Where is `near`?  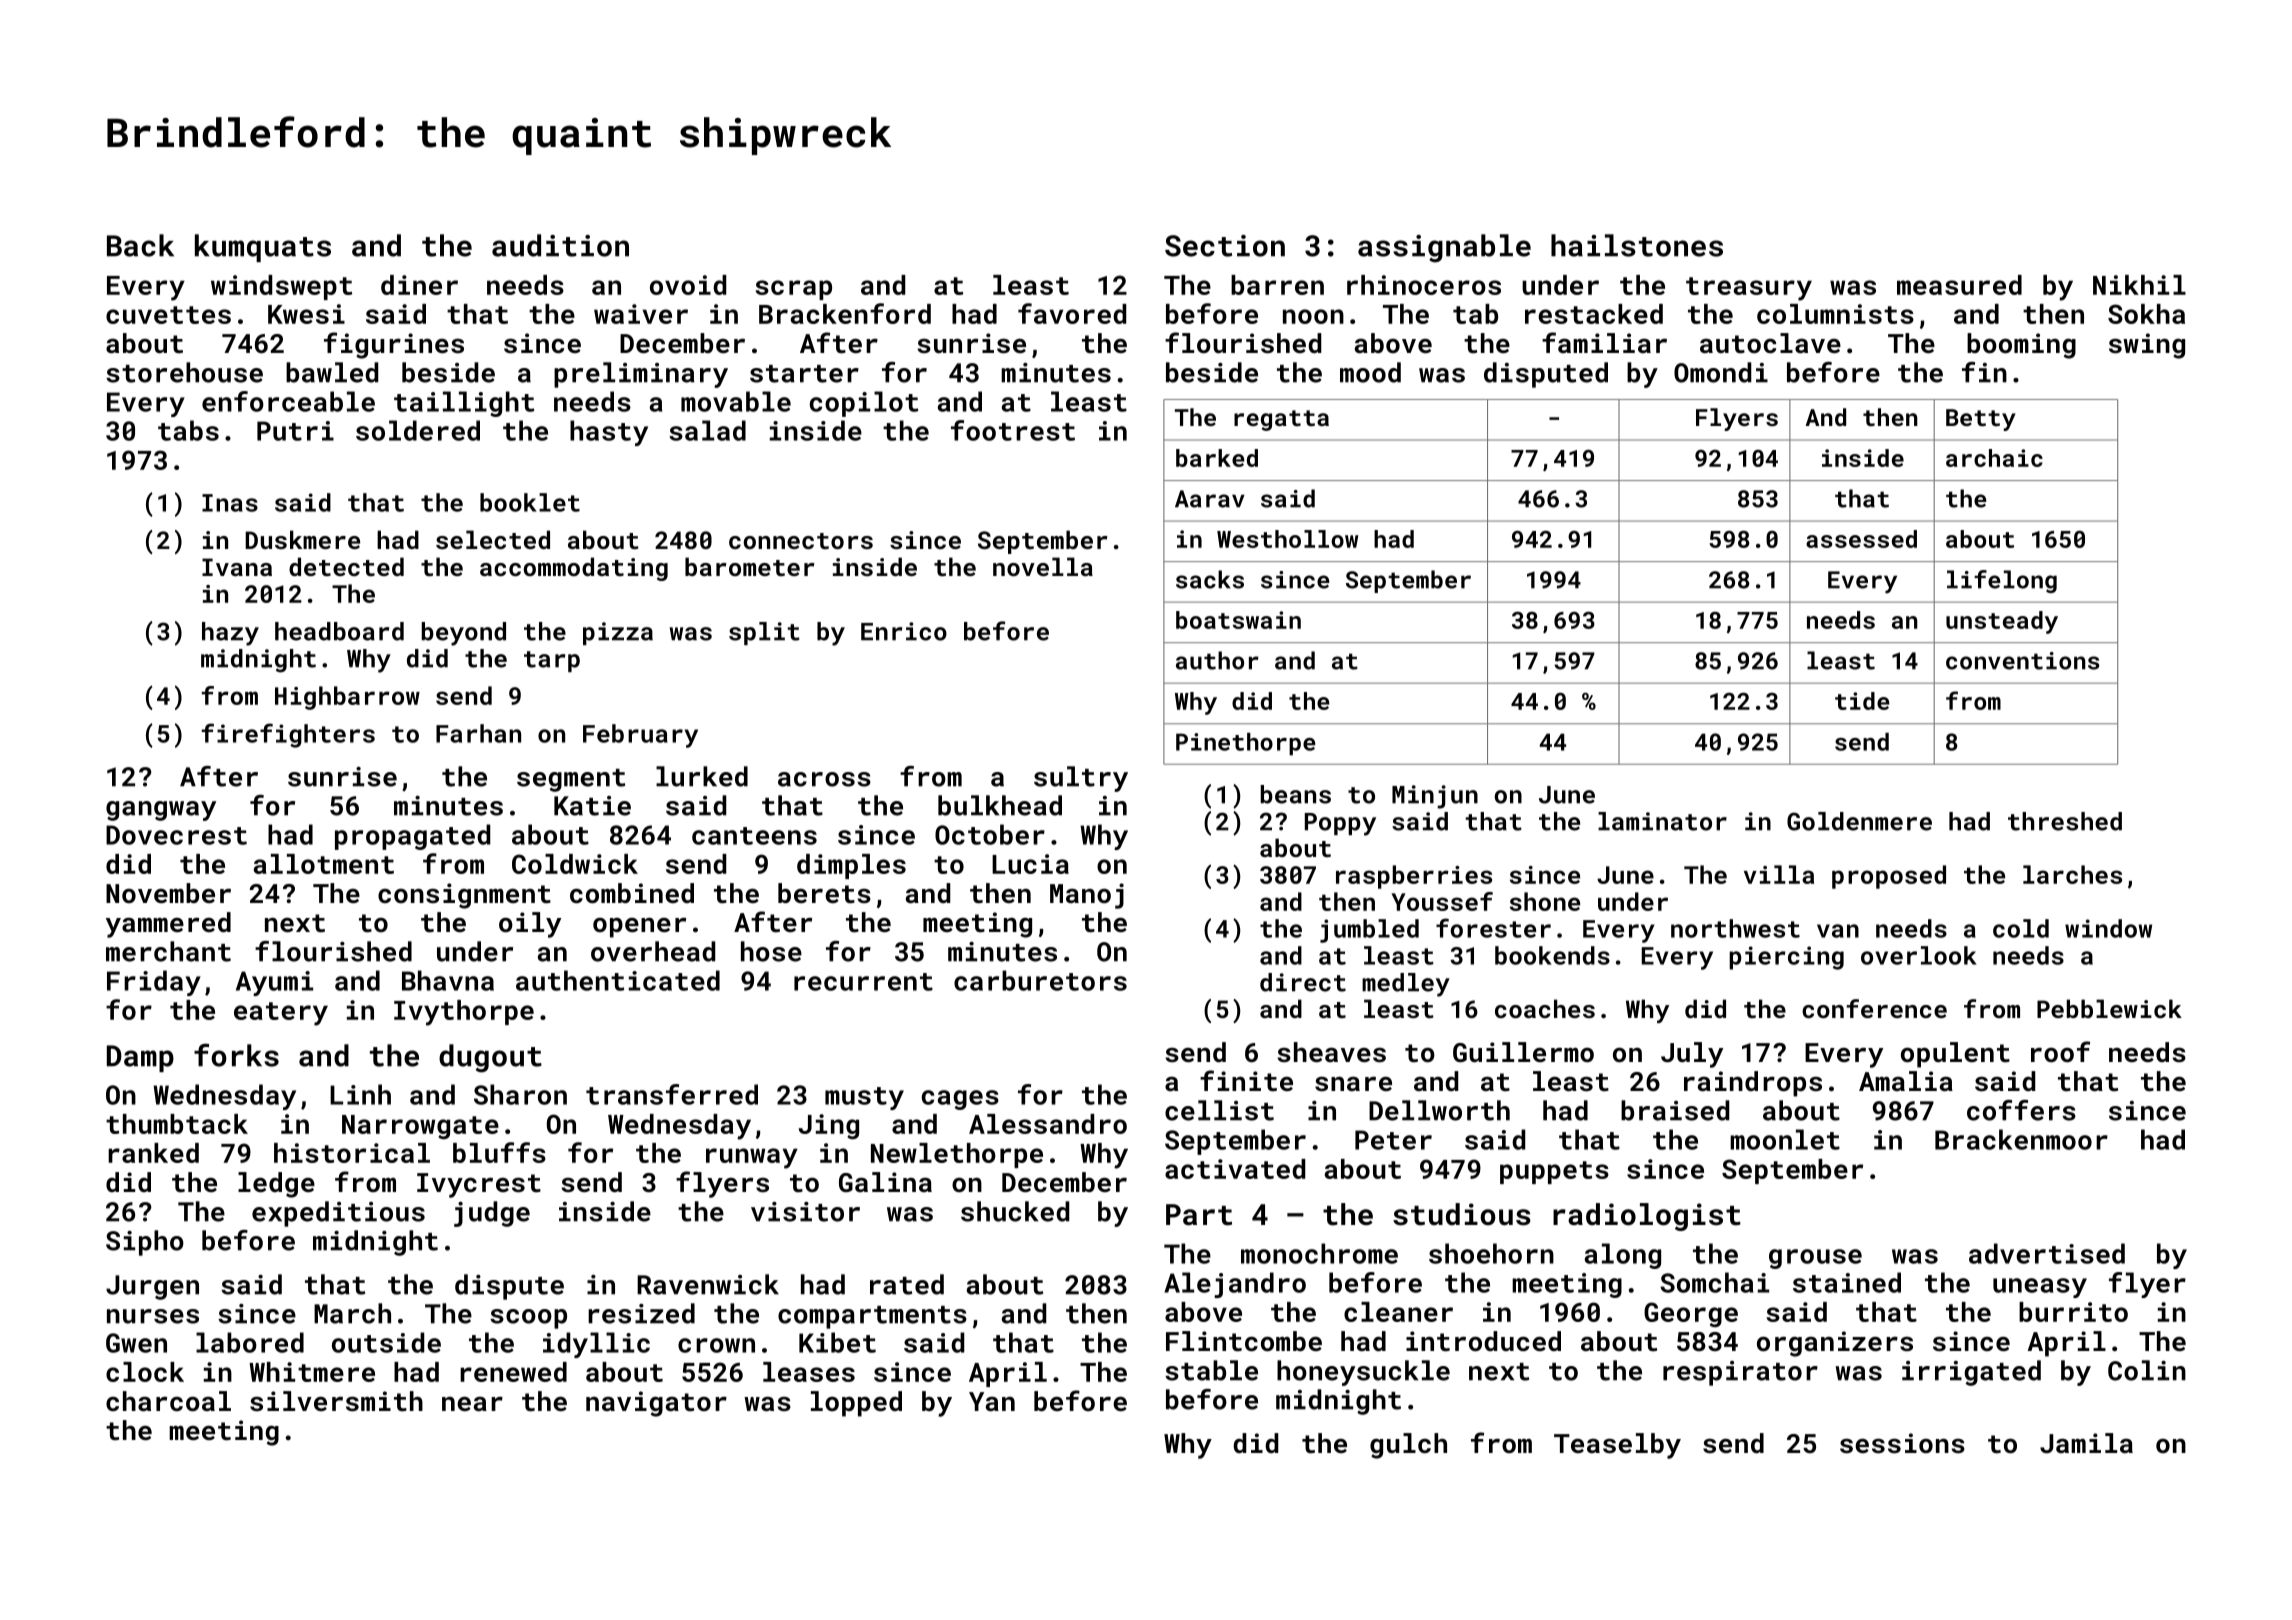
near is located at coordinates (472, 1403).
